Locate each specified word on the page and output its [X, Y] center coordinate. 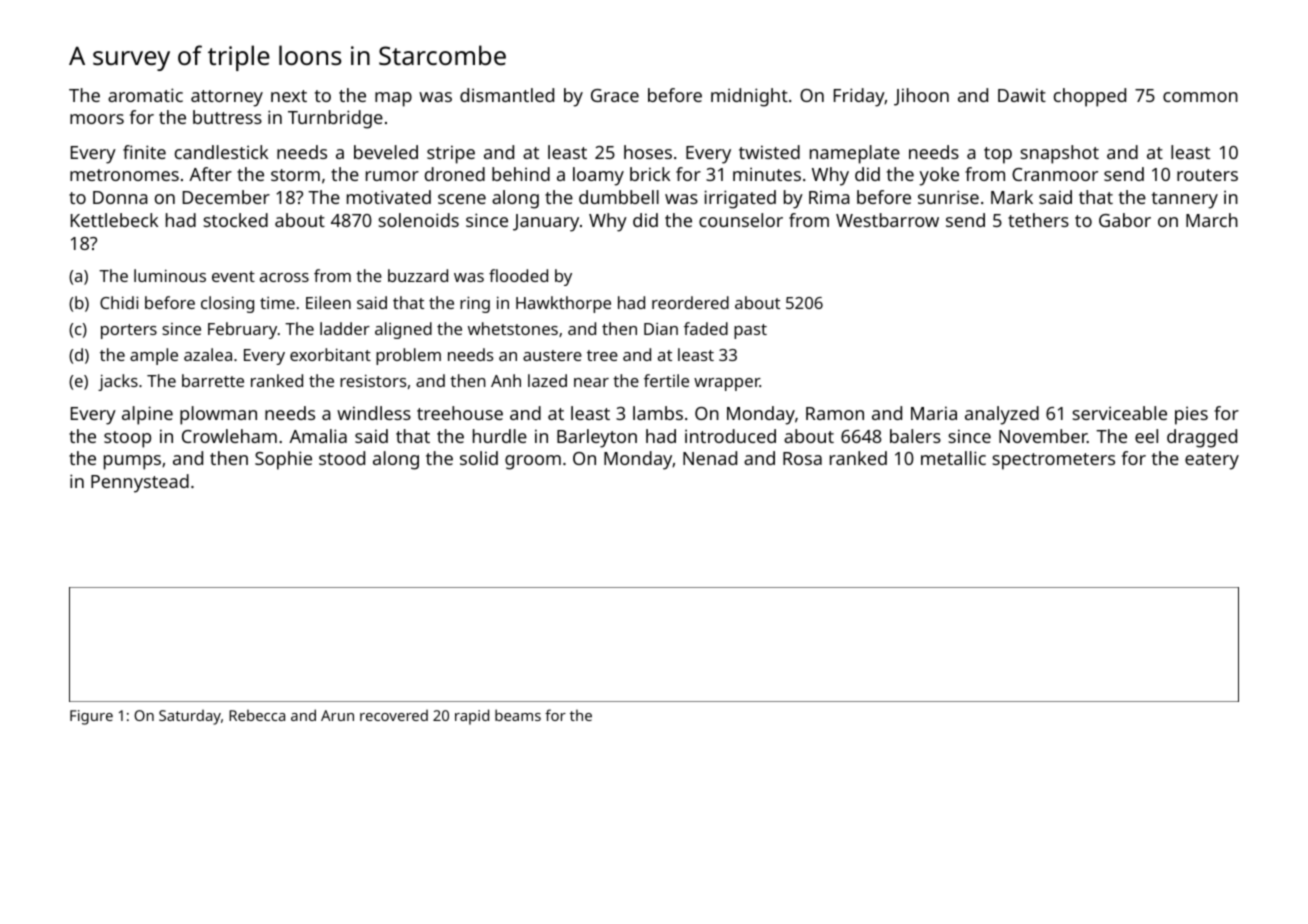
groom [533, 462]
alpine [147, 415]
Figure [91, 717]
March [1212, 220]
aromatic [145, 95]
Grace [615, 95]
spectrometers [1053, 461]
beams [518, 715]
